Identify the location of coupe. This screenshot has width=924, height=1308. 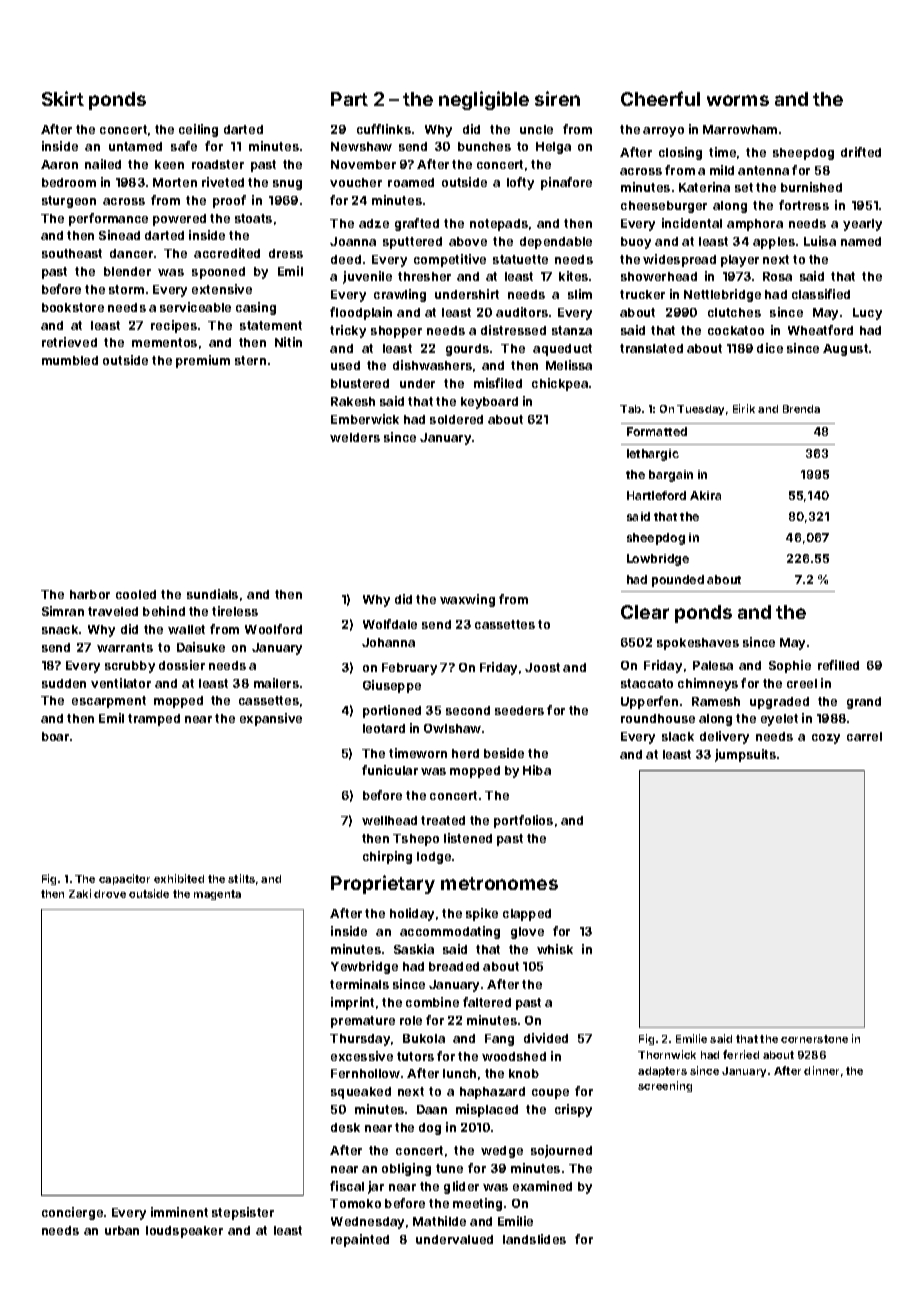
(550, 1094).
